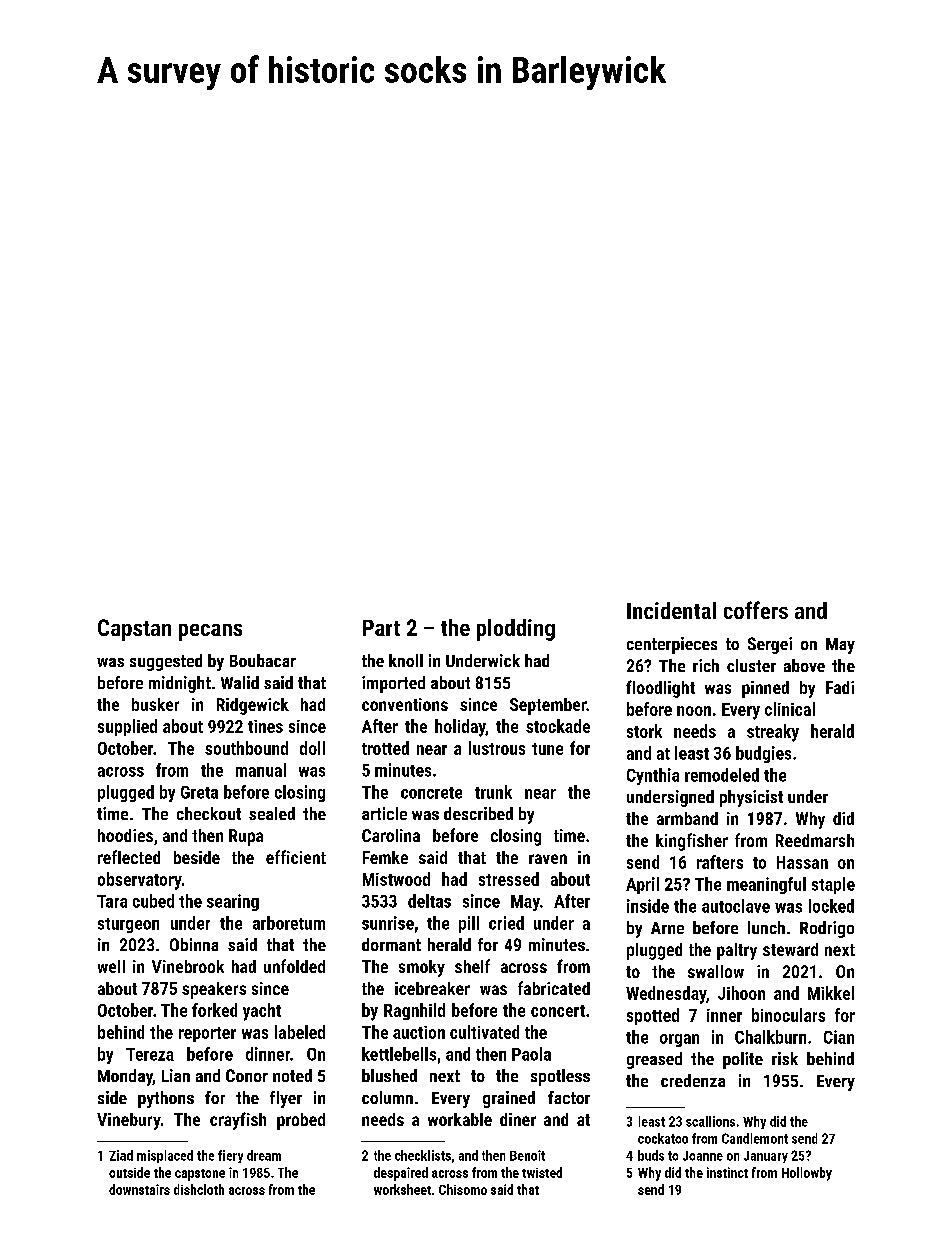 The height and width of the screenshot is (1233, 952). What do you see at coordinates (405, 704) in the screenshot?
I see `conventions` at bounding box center [405, 704].
